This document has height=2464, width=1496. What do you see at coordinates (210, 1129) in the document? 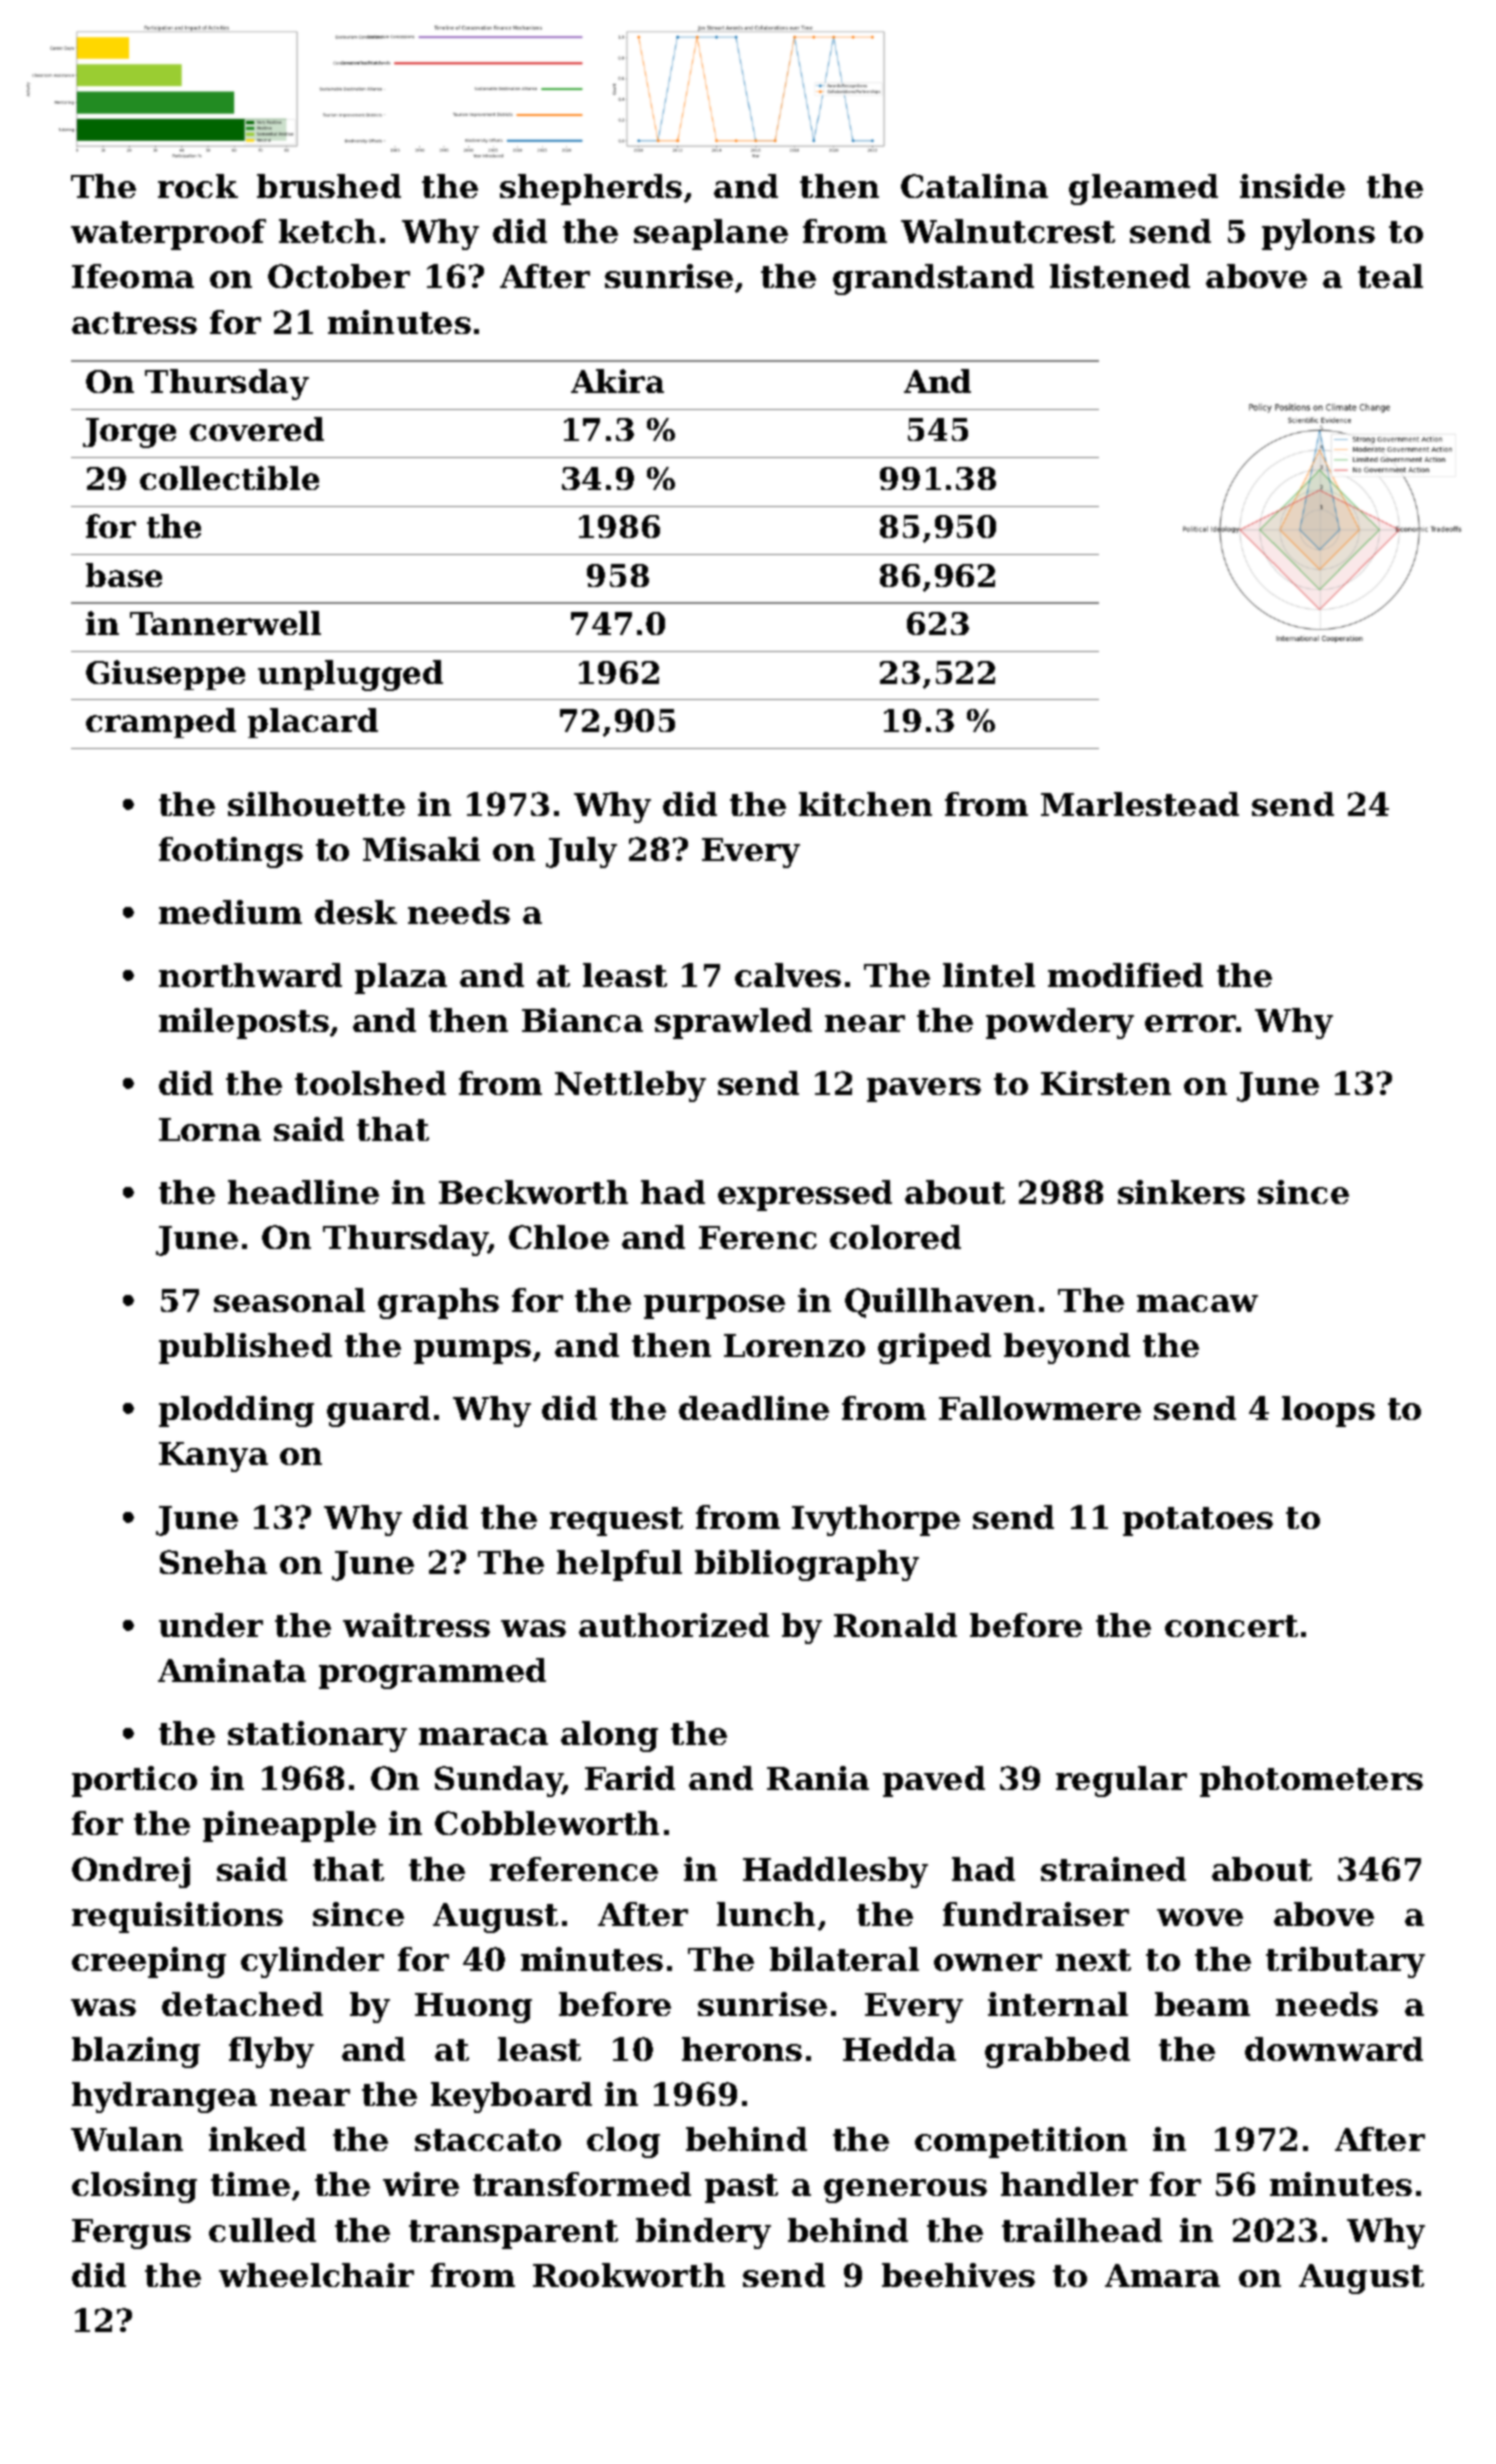
I see `Lorna` at bounding box center [210, 1129].
